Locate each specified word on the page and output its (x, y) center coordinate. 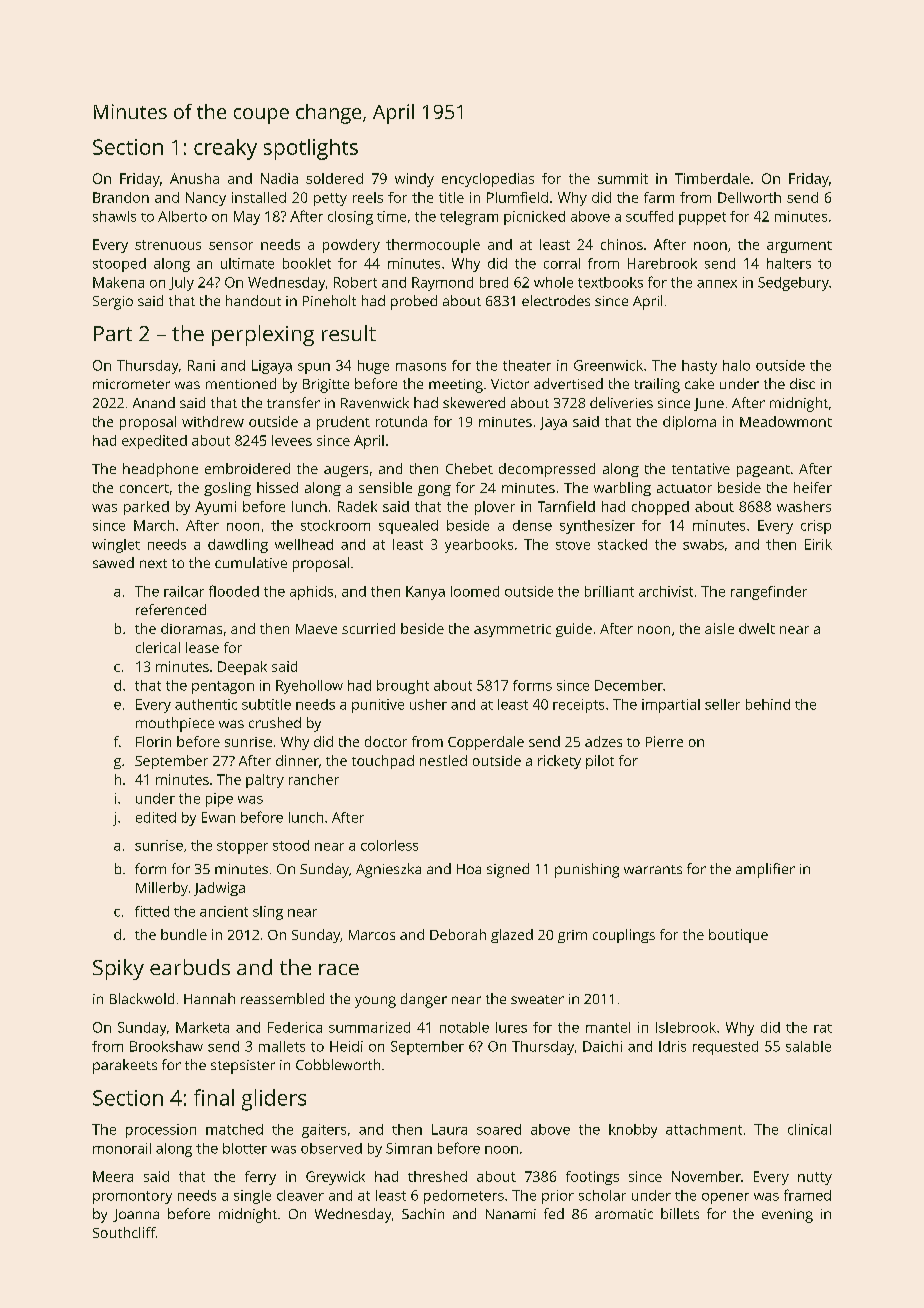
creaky (225, 149)
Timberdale (712, 178)
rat (823, 1028)
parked (146, 508)
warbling (622, 489)
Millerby (162, 889)
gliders (274, 1100)
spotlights (311, 149)
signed (508, 870)
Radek (357, 506)
